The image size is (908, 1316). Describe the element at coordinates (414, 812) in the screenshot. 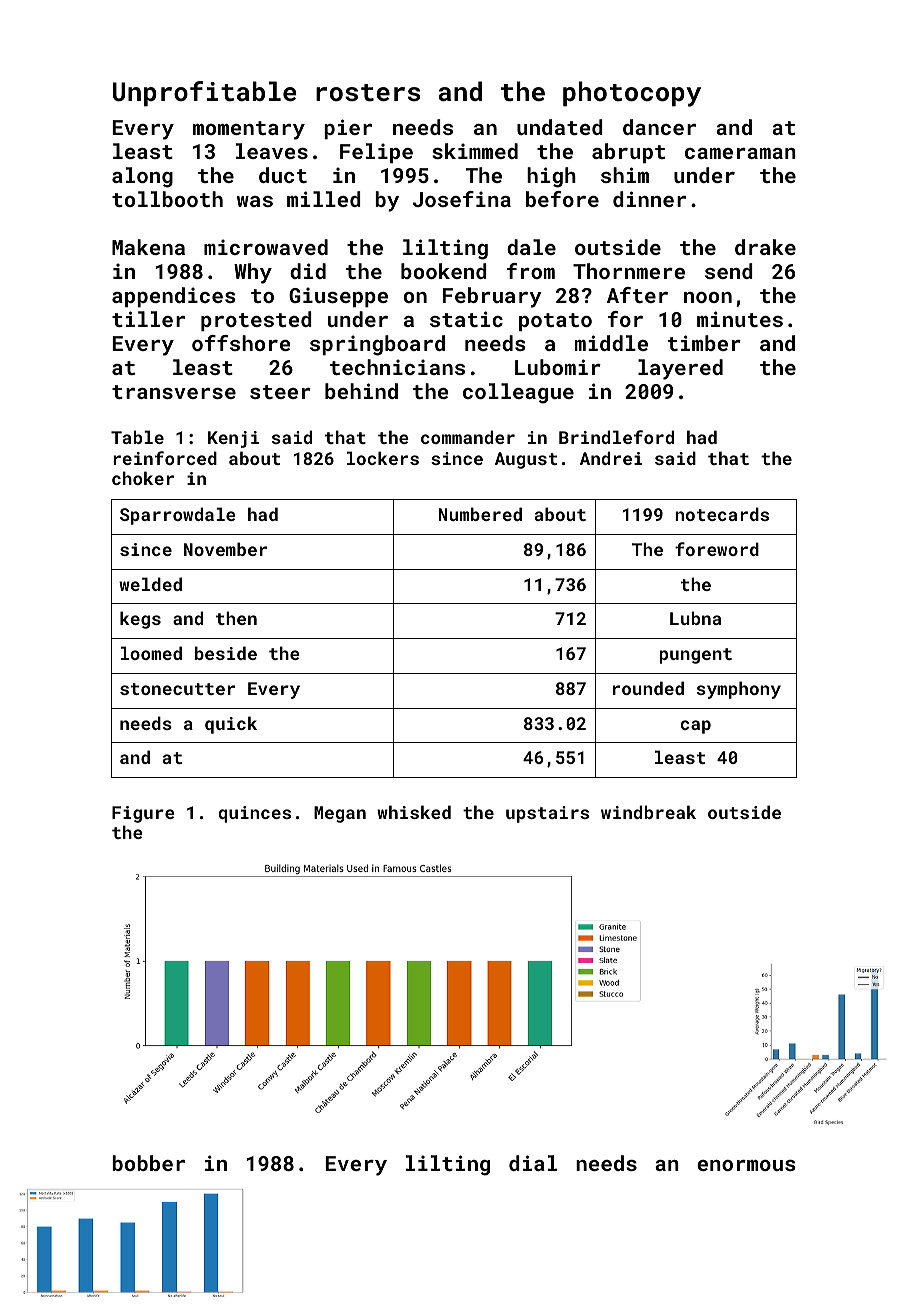

I see `whisked` at that location.
